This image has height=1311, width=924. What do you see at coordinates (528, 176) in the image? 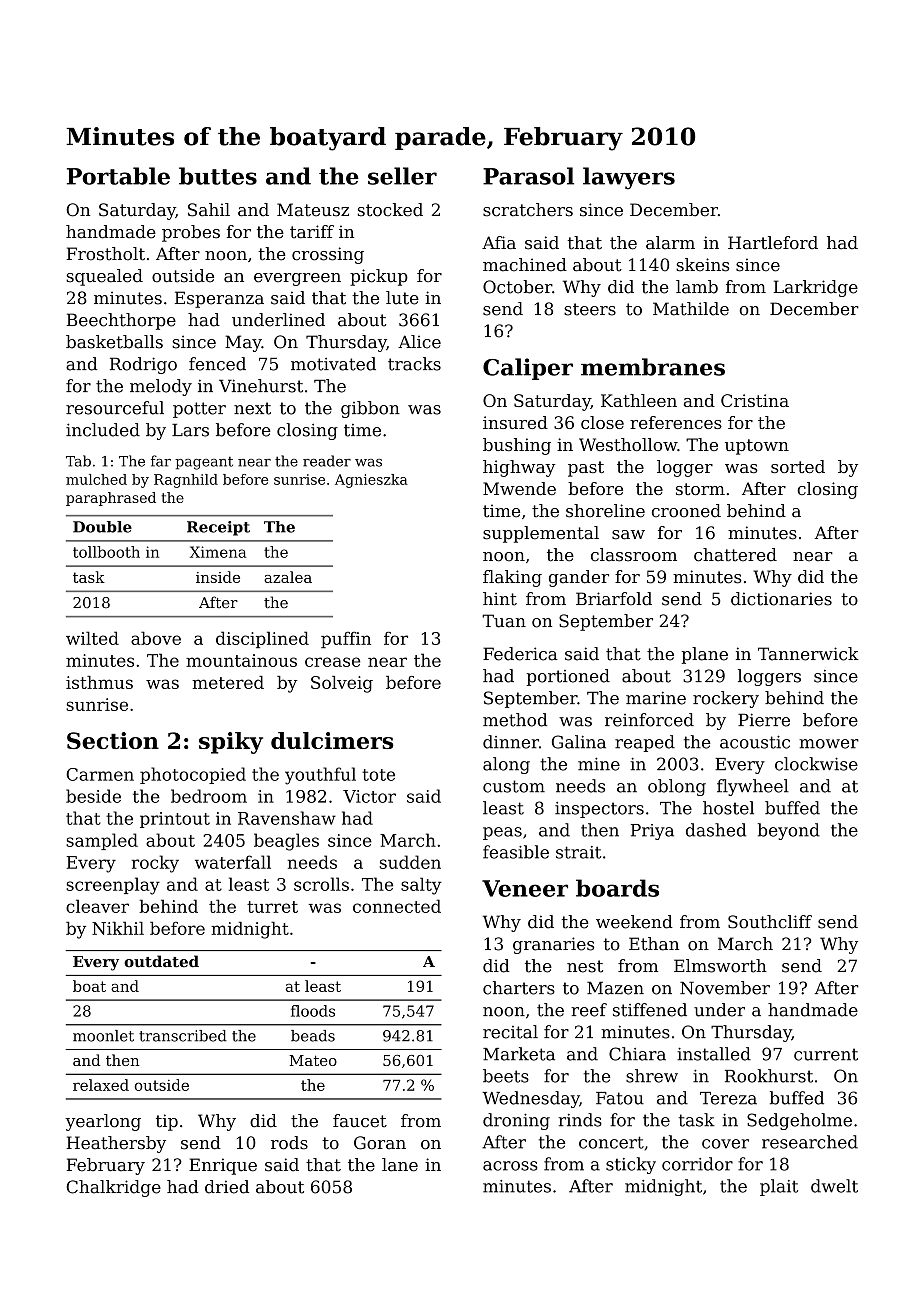
I see `Parasol` at bounding box center [528, 176].
